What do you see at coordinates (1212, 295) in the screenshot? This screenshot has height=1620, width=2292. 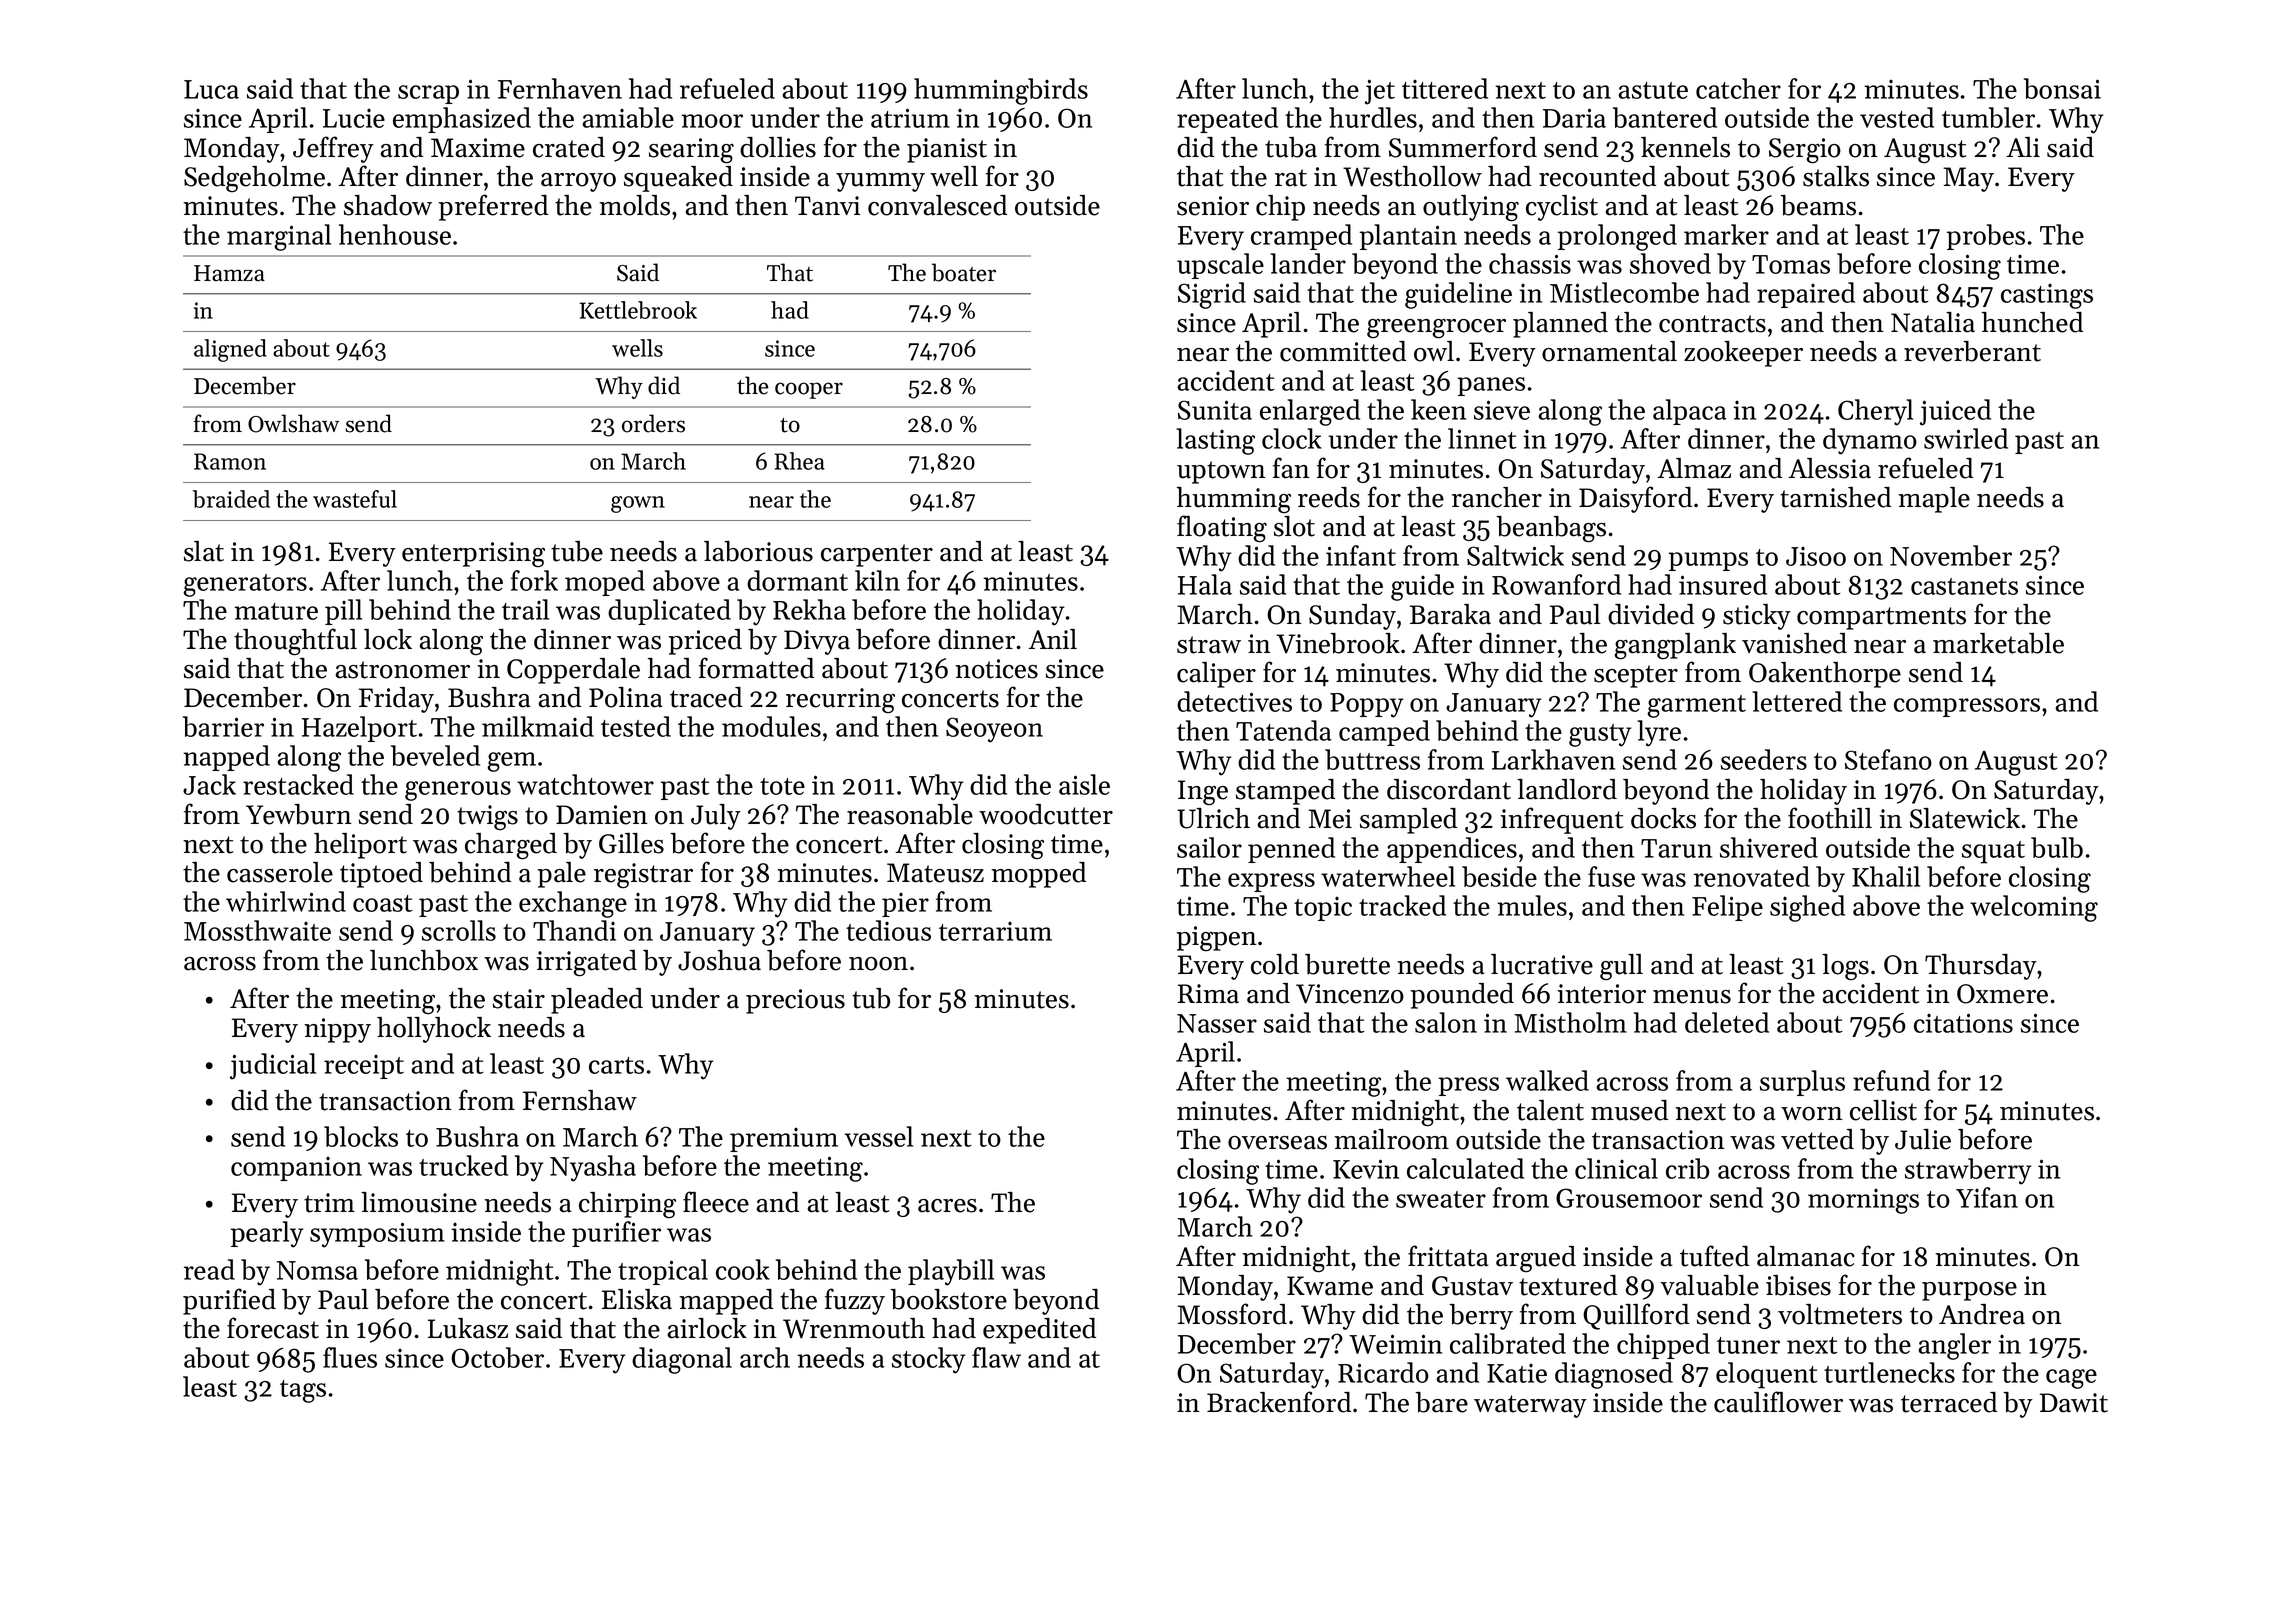 I see `Sigrid` at bounding box center [1212, 295].
